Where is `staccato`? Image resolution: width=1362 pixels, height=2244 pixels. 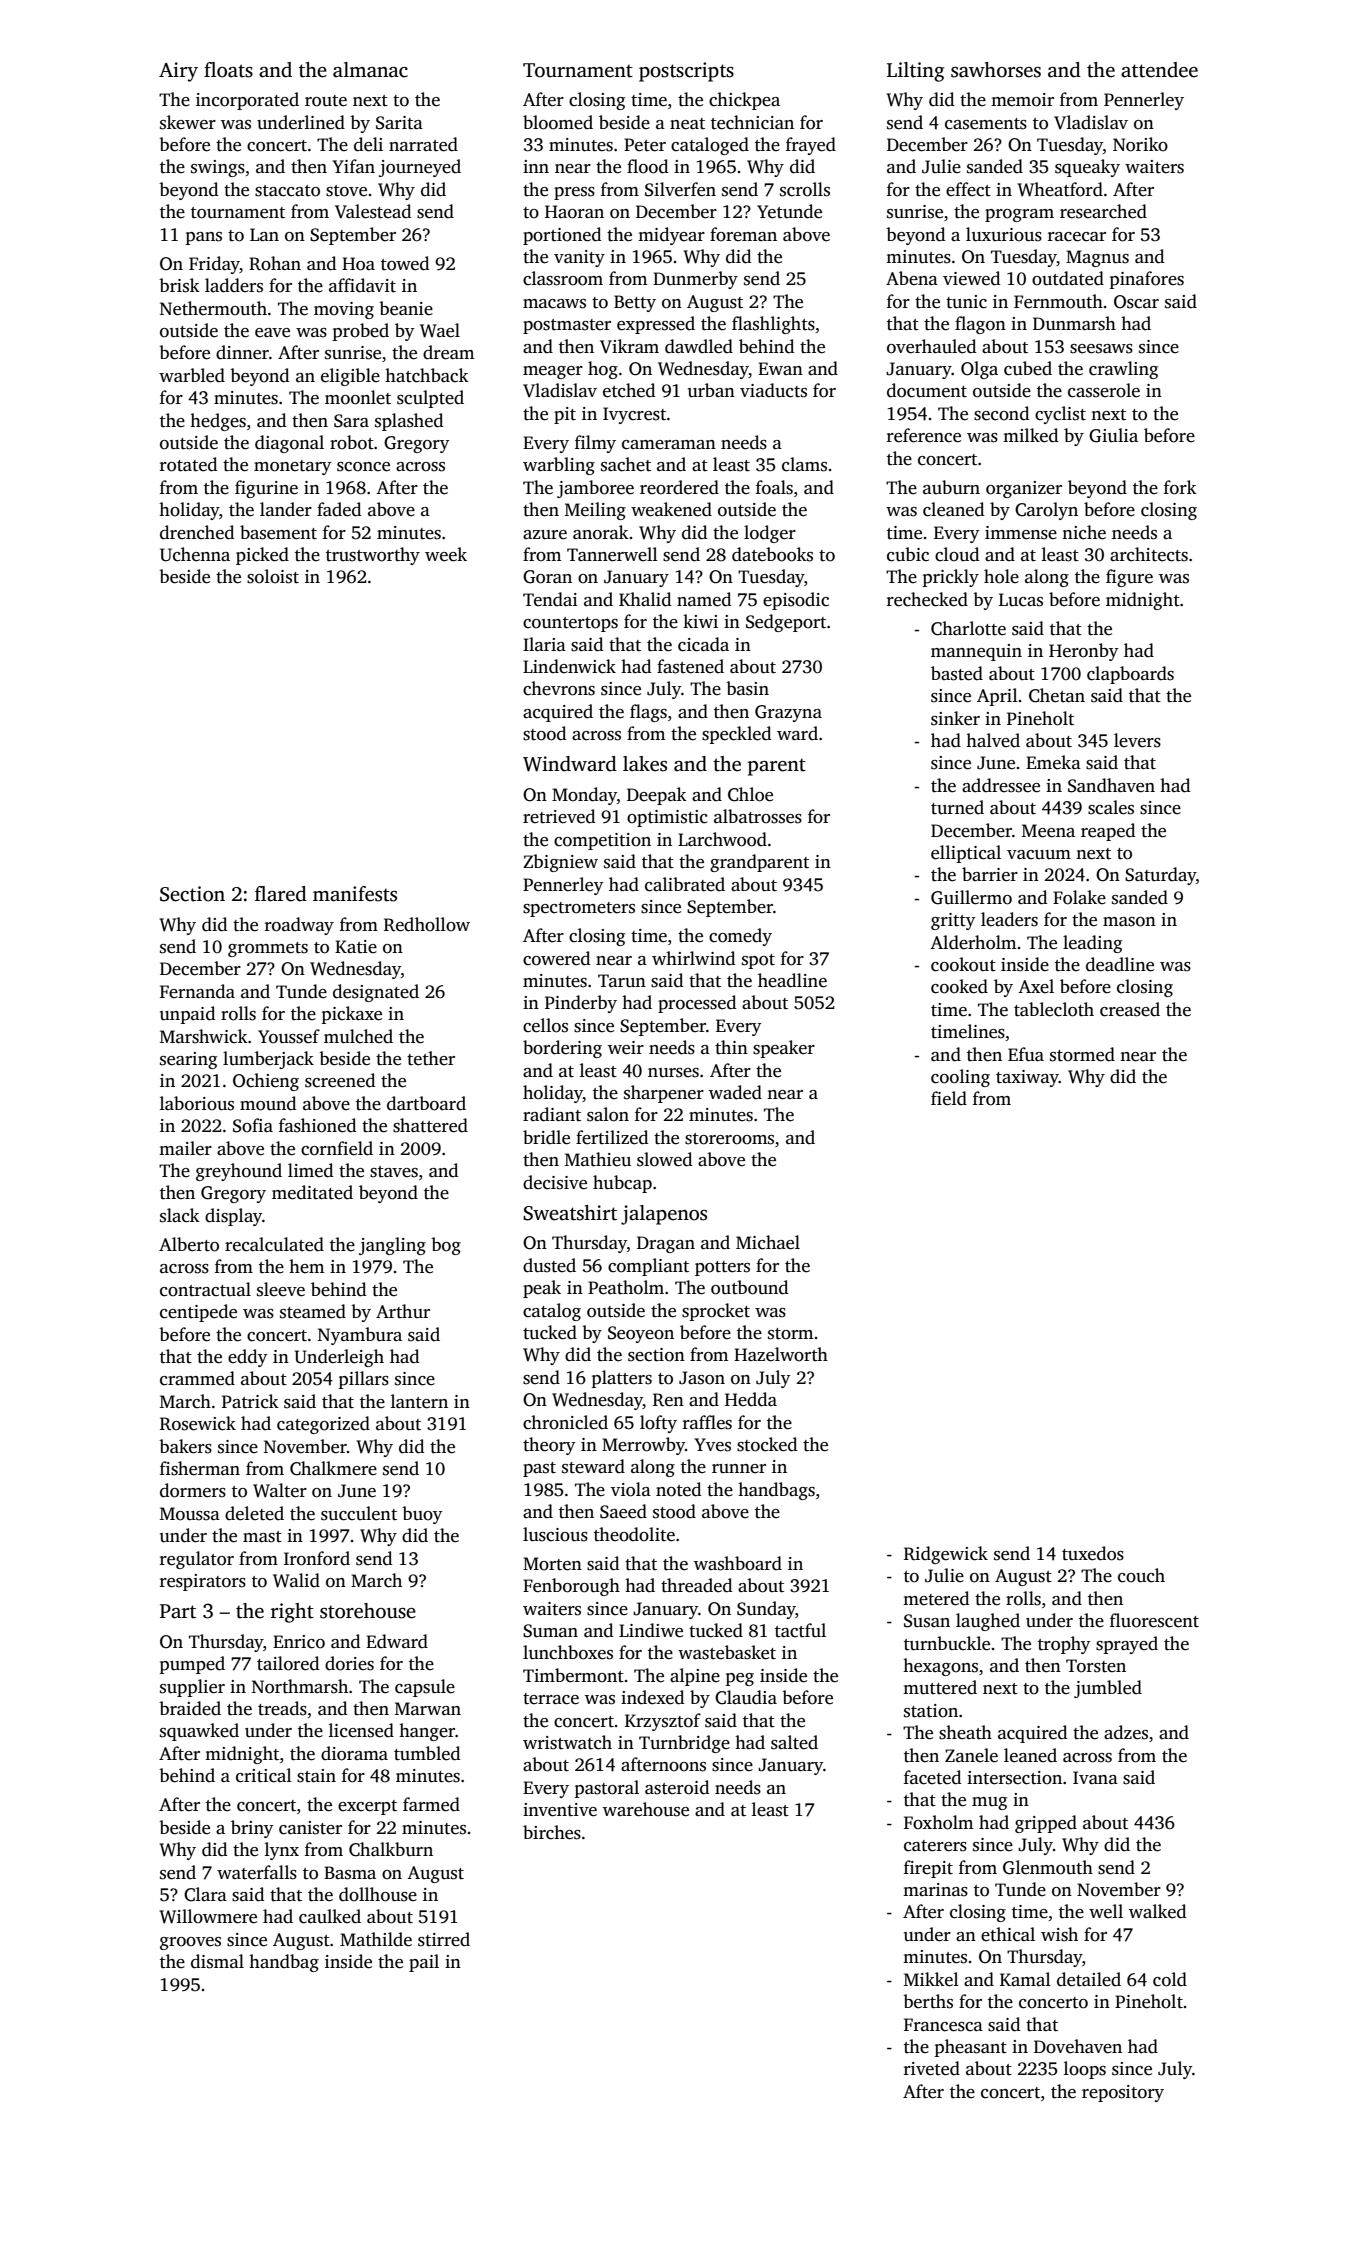 staccato is located at coordinates (287, 191).
